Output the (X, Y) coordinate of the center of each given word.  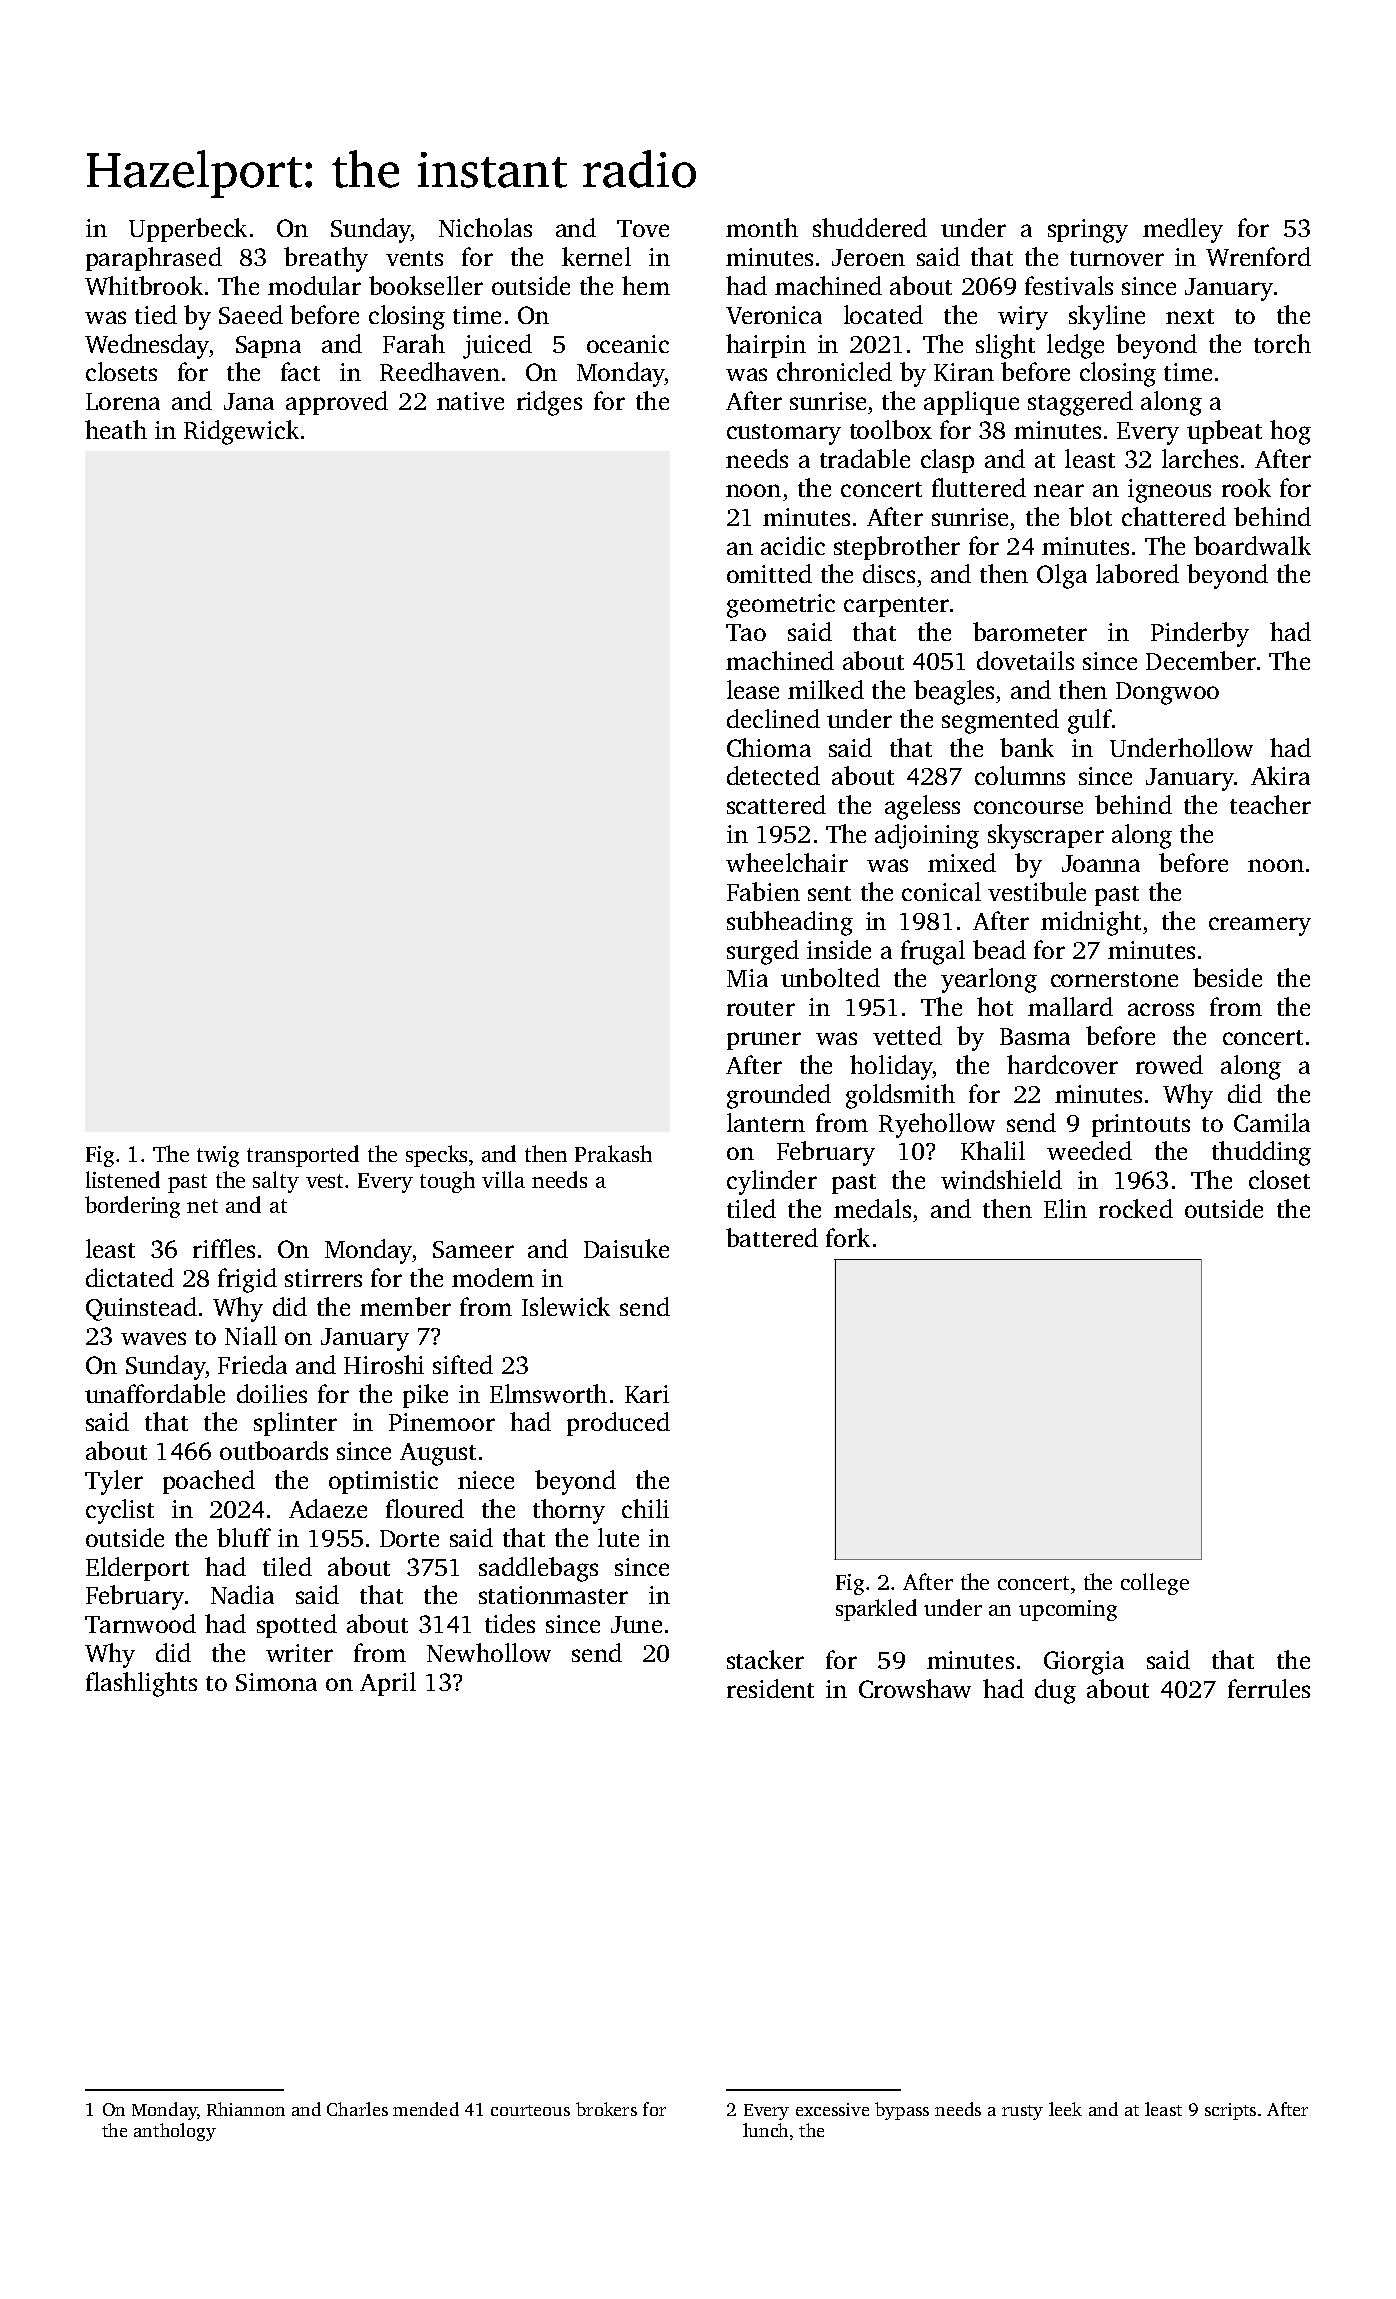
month (762, 227)
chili (645, 1508)
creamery (1260, 926)
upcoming (1068, 1610)
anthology (175, 2132)
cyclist (120, 1511)
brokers (606, 2109)
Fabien (763, 891)
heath (116, 429)
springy (1088, 231)
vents (414, 258)
